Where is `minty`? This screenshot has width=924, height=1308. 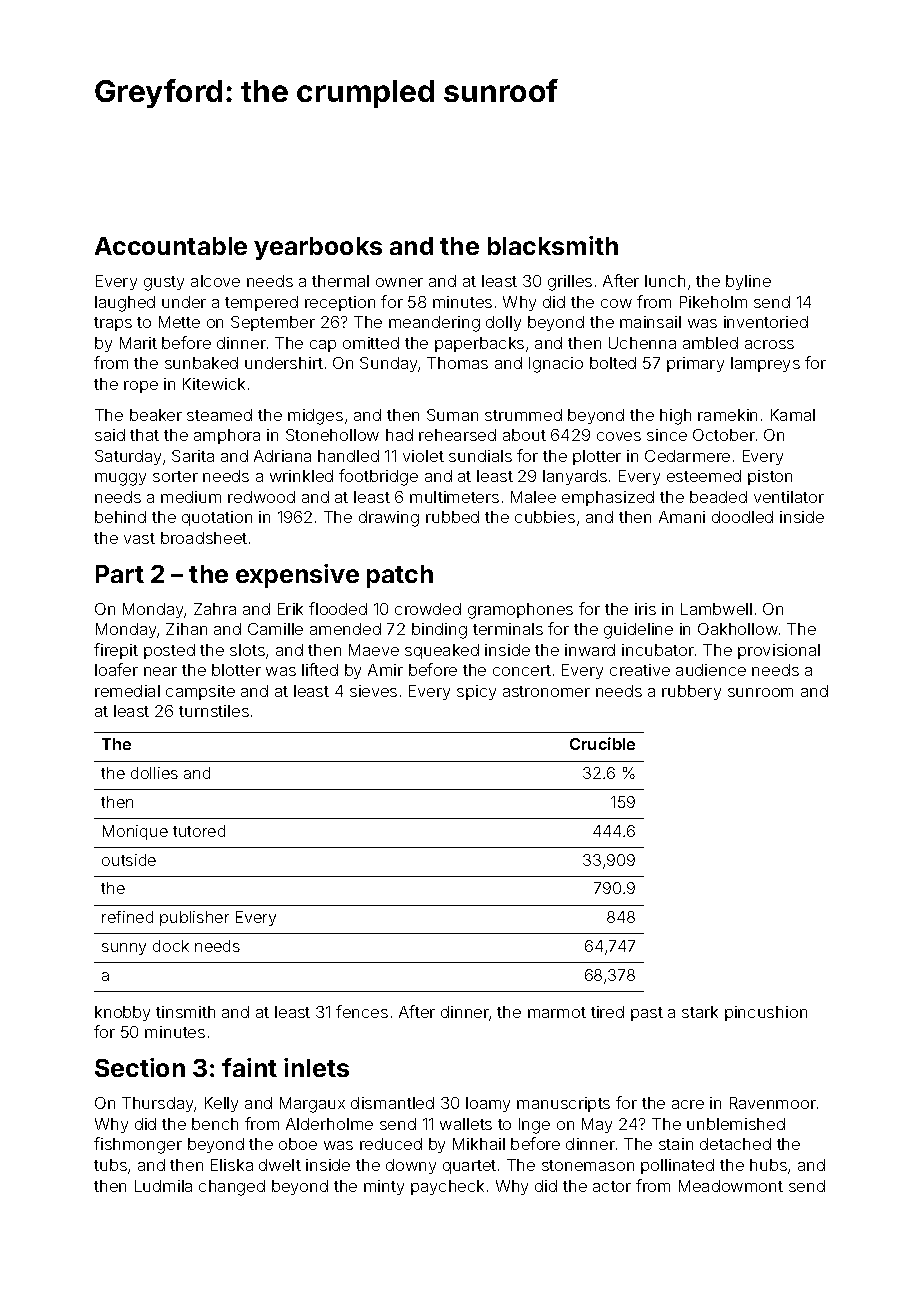 minty is located at coordinates (384, 1187).
